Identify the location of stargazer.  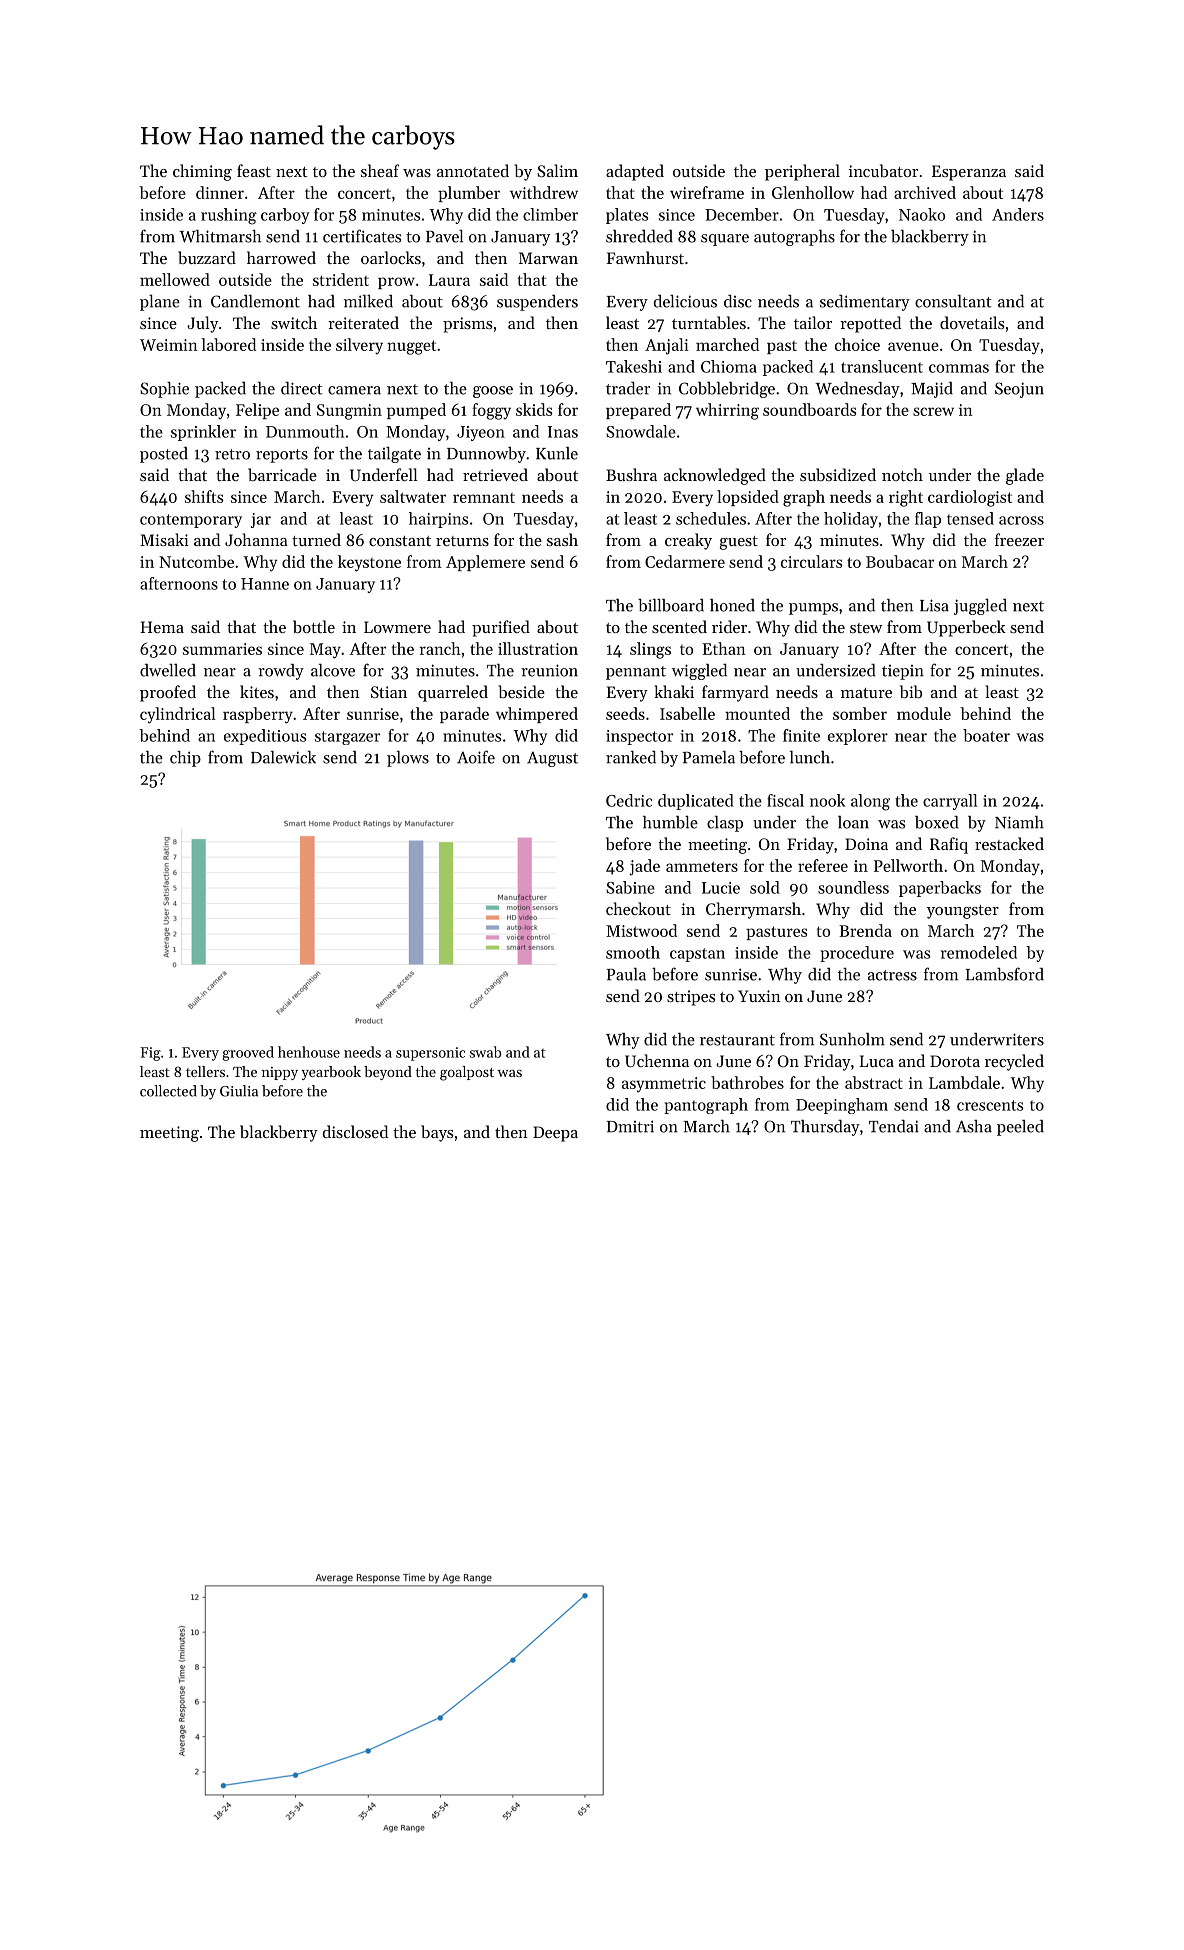
(347, 738).
